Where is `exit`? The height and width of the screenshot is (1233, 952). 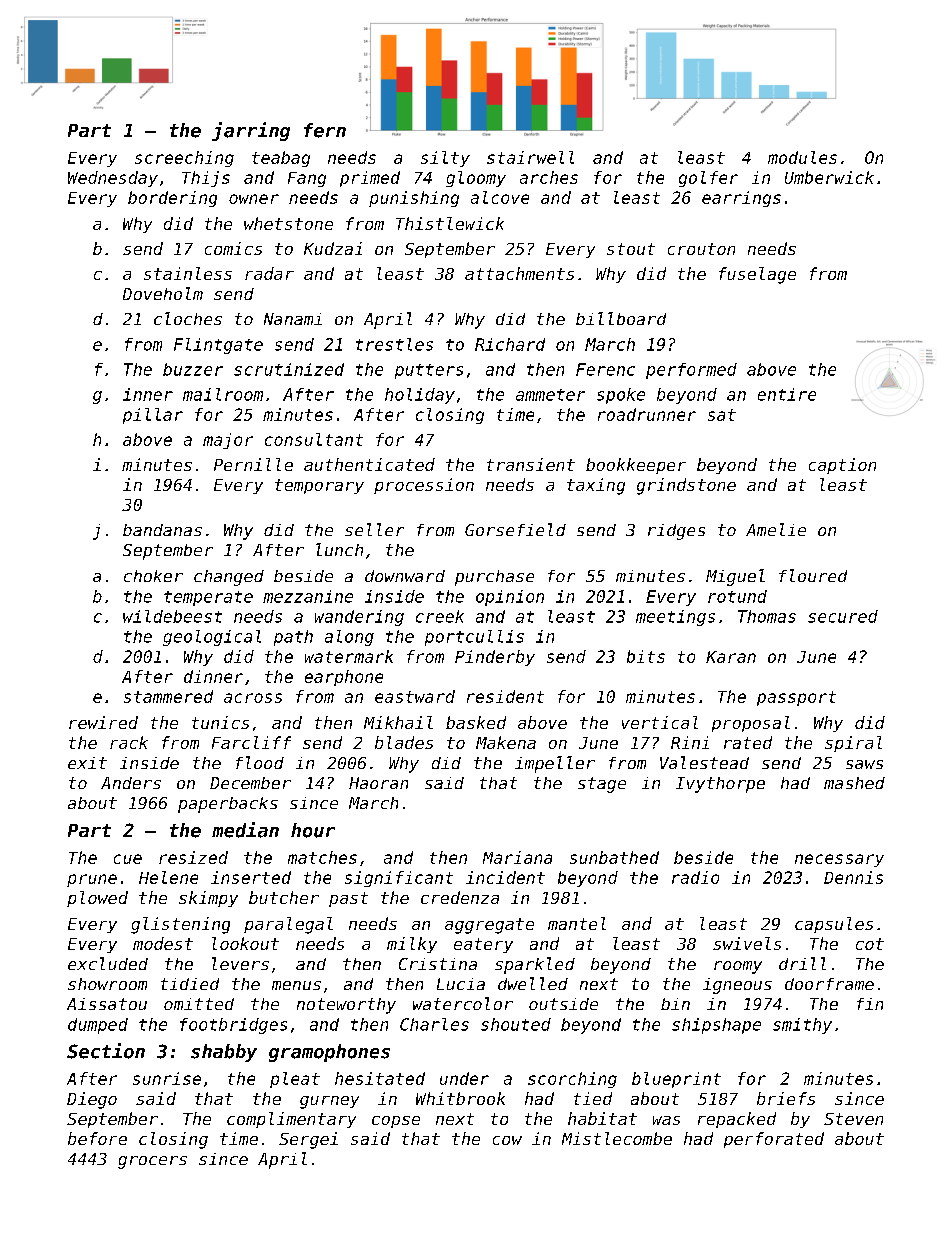 exit is located at coordinates (87, 763).
